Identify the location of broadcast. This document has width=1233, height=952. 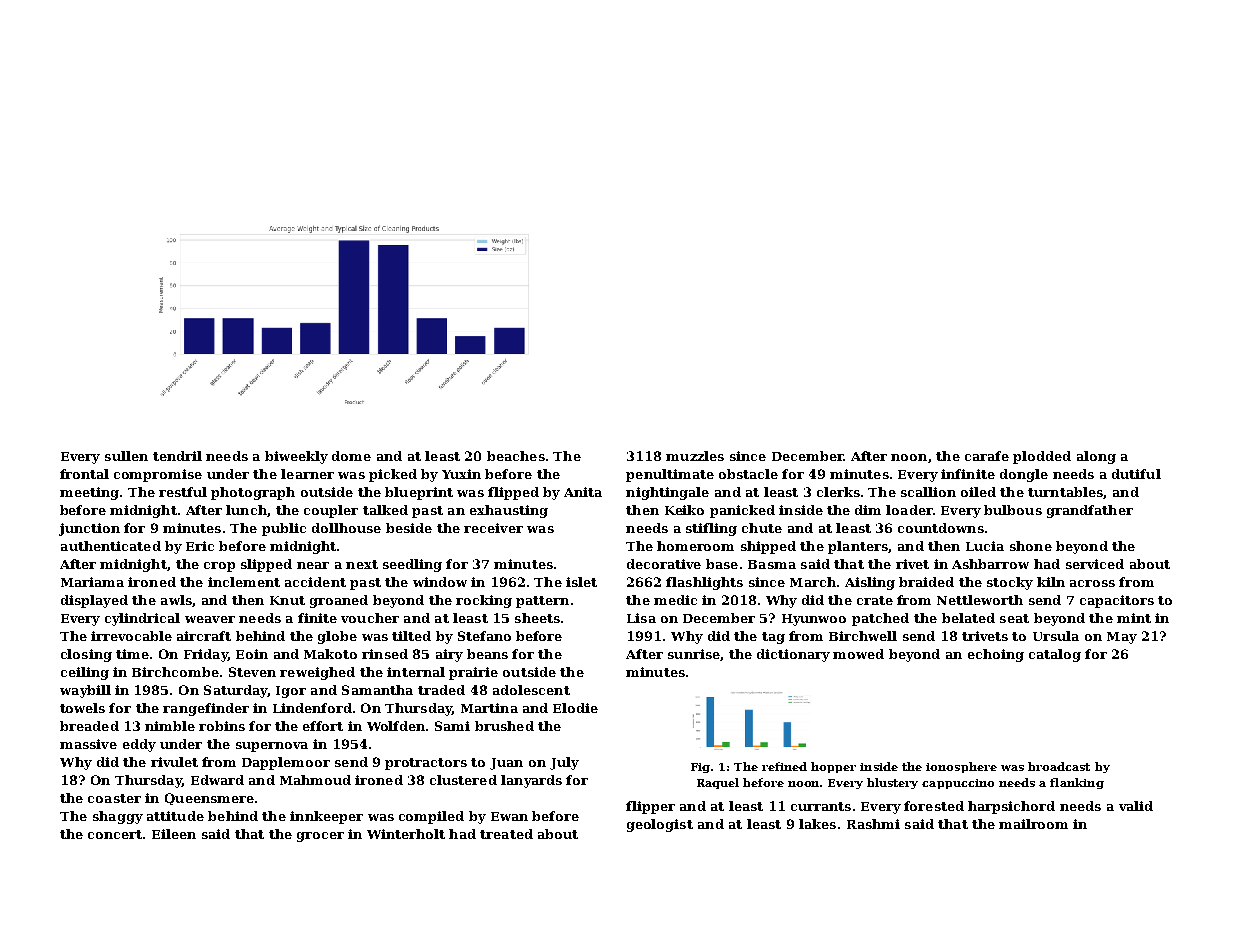
(1059, 766).
